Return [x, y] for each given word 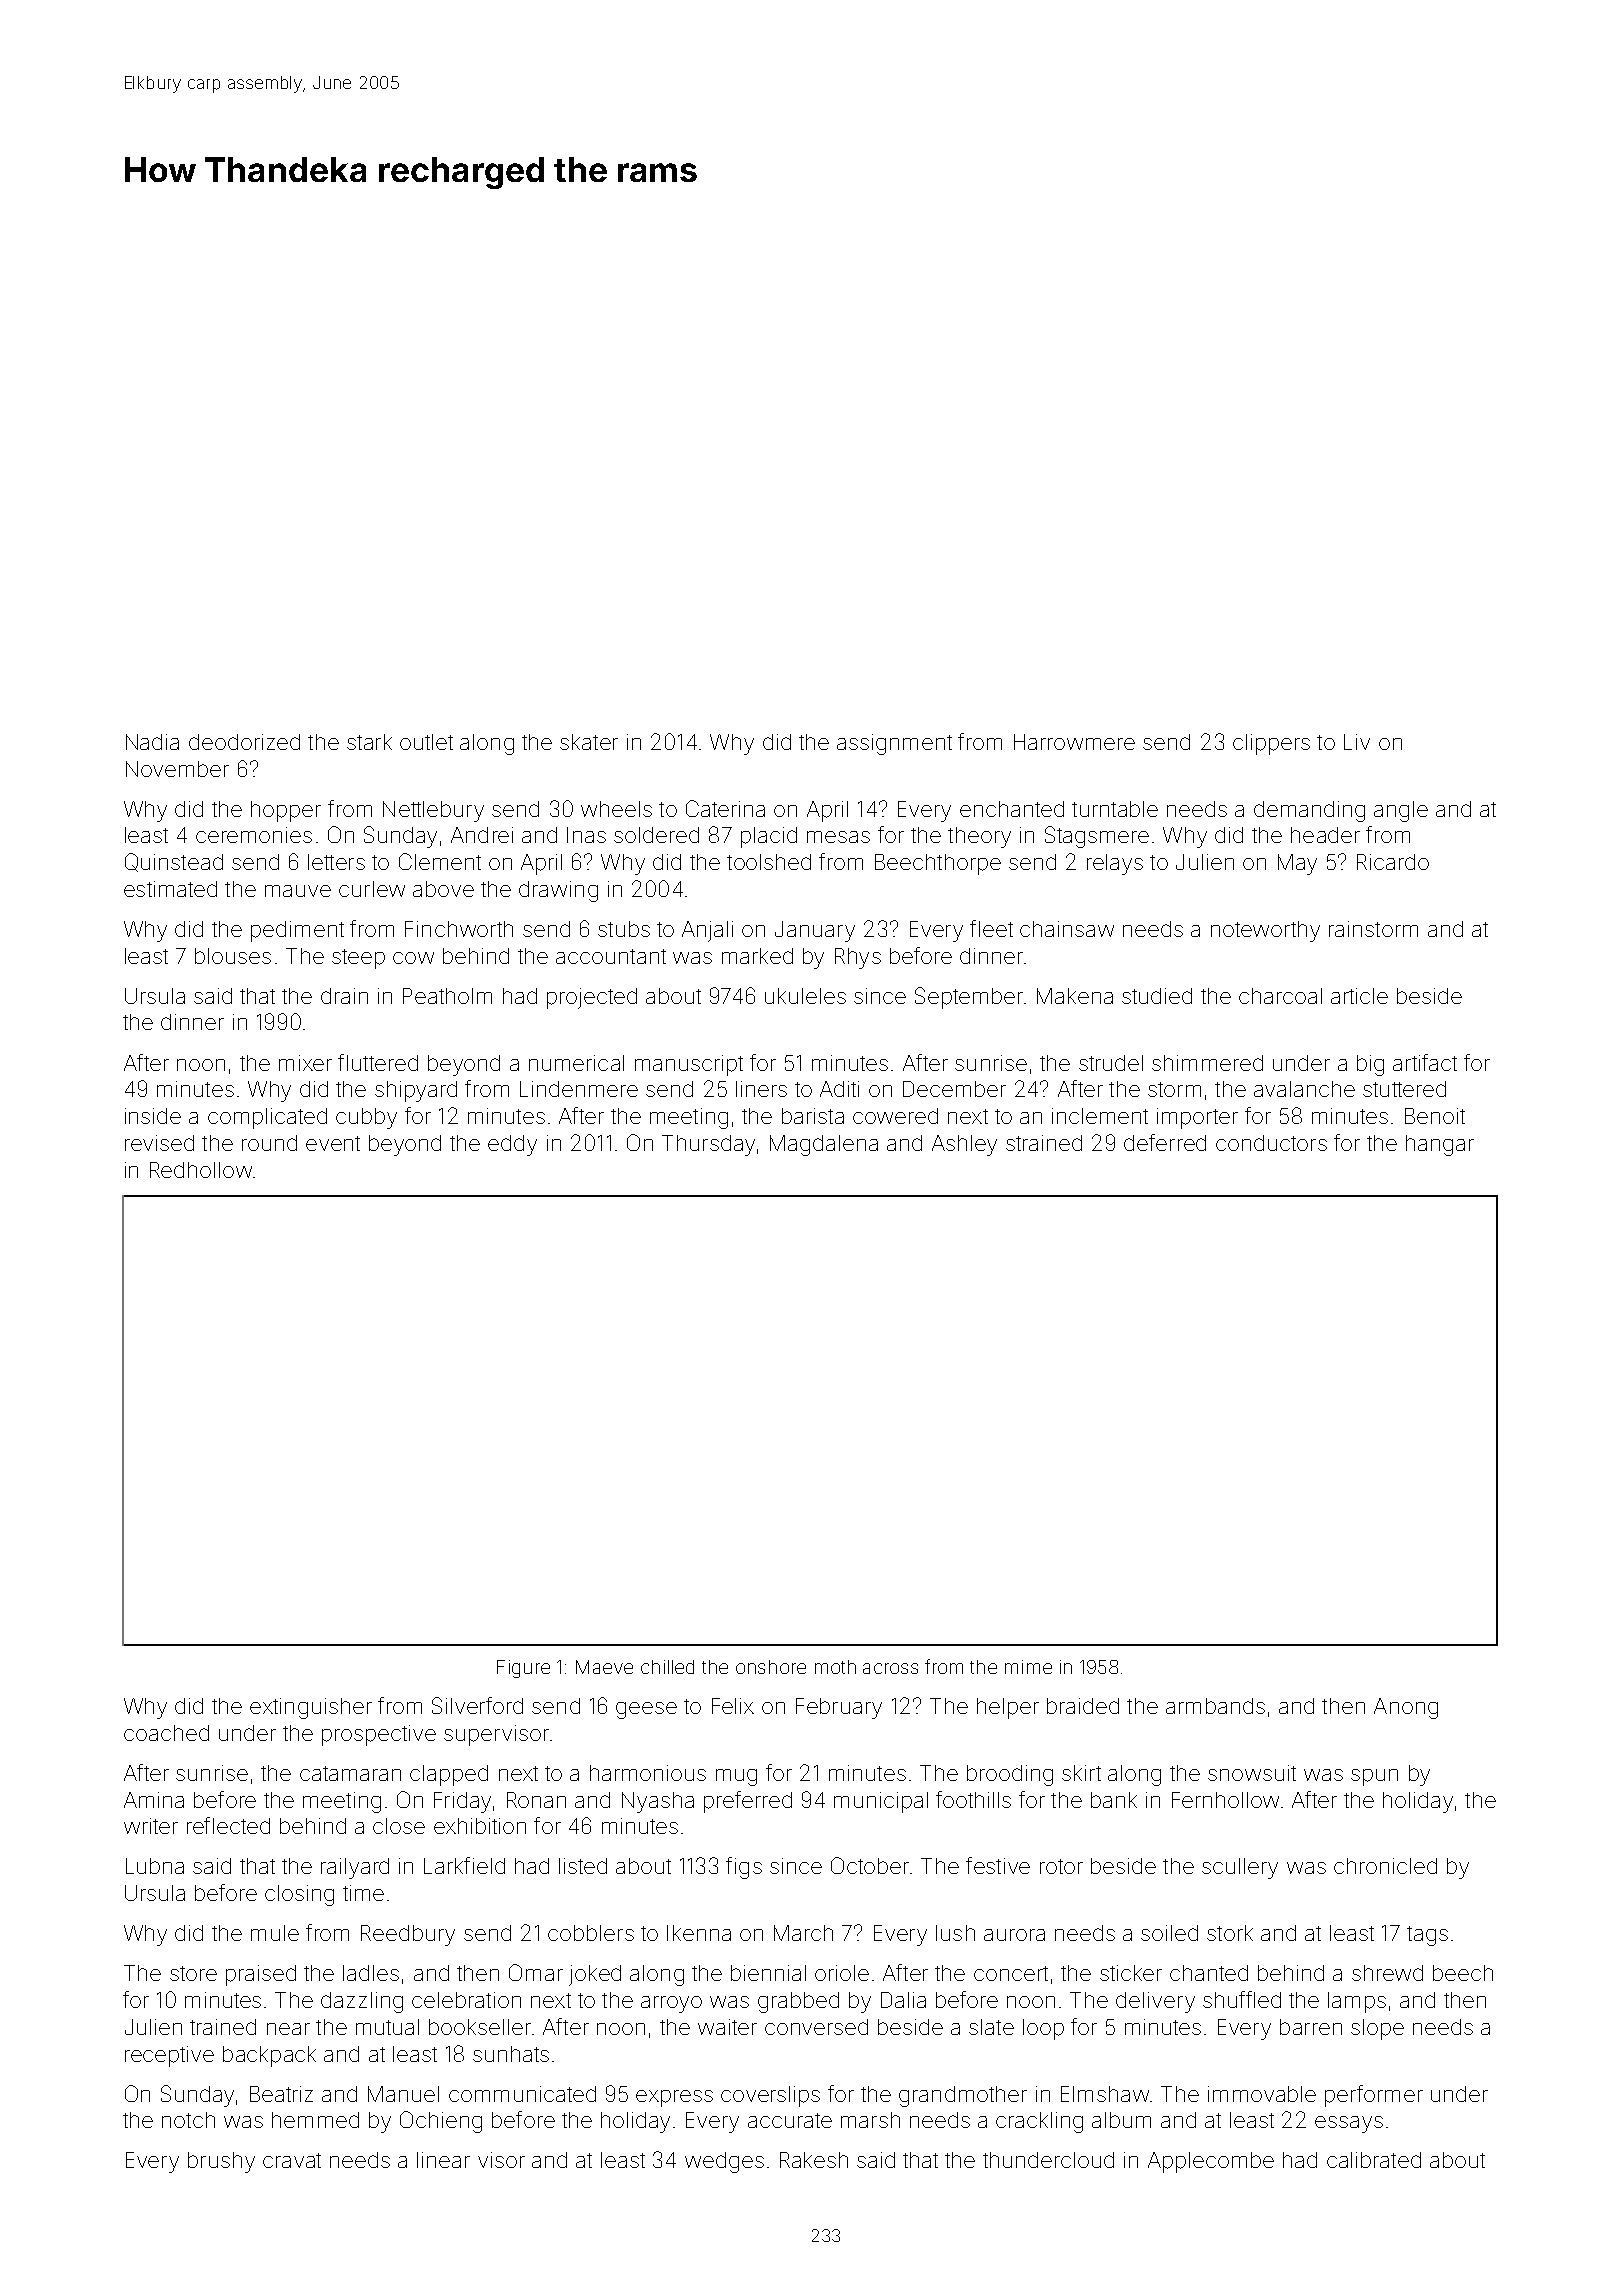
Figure [523, 1669]
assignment [894, 744]
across [890, 1668]
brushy [221, 2162]
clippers [1271, 744]
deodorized [244, 742]
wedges [724, 2162]
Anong [1406, 1708]
